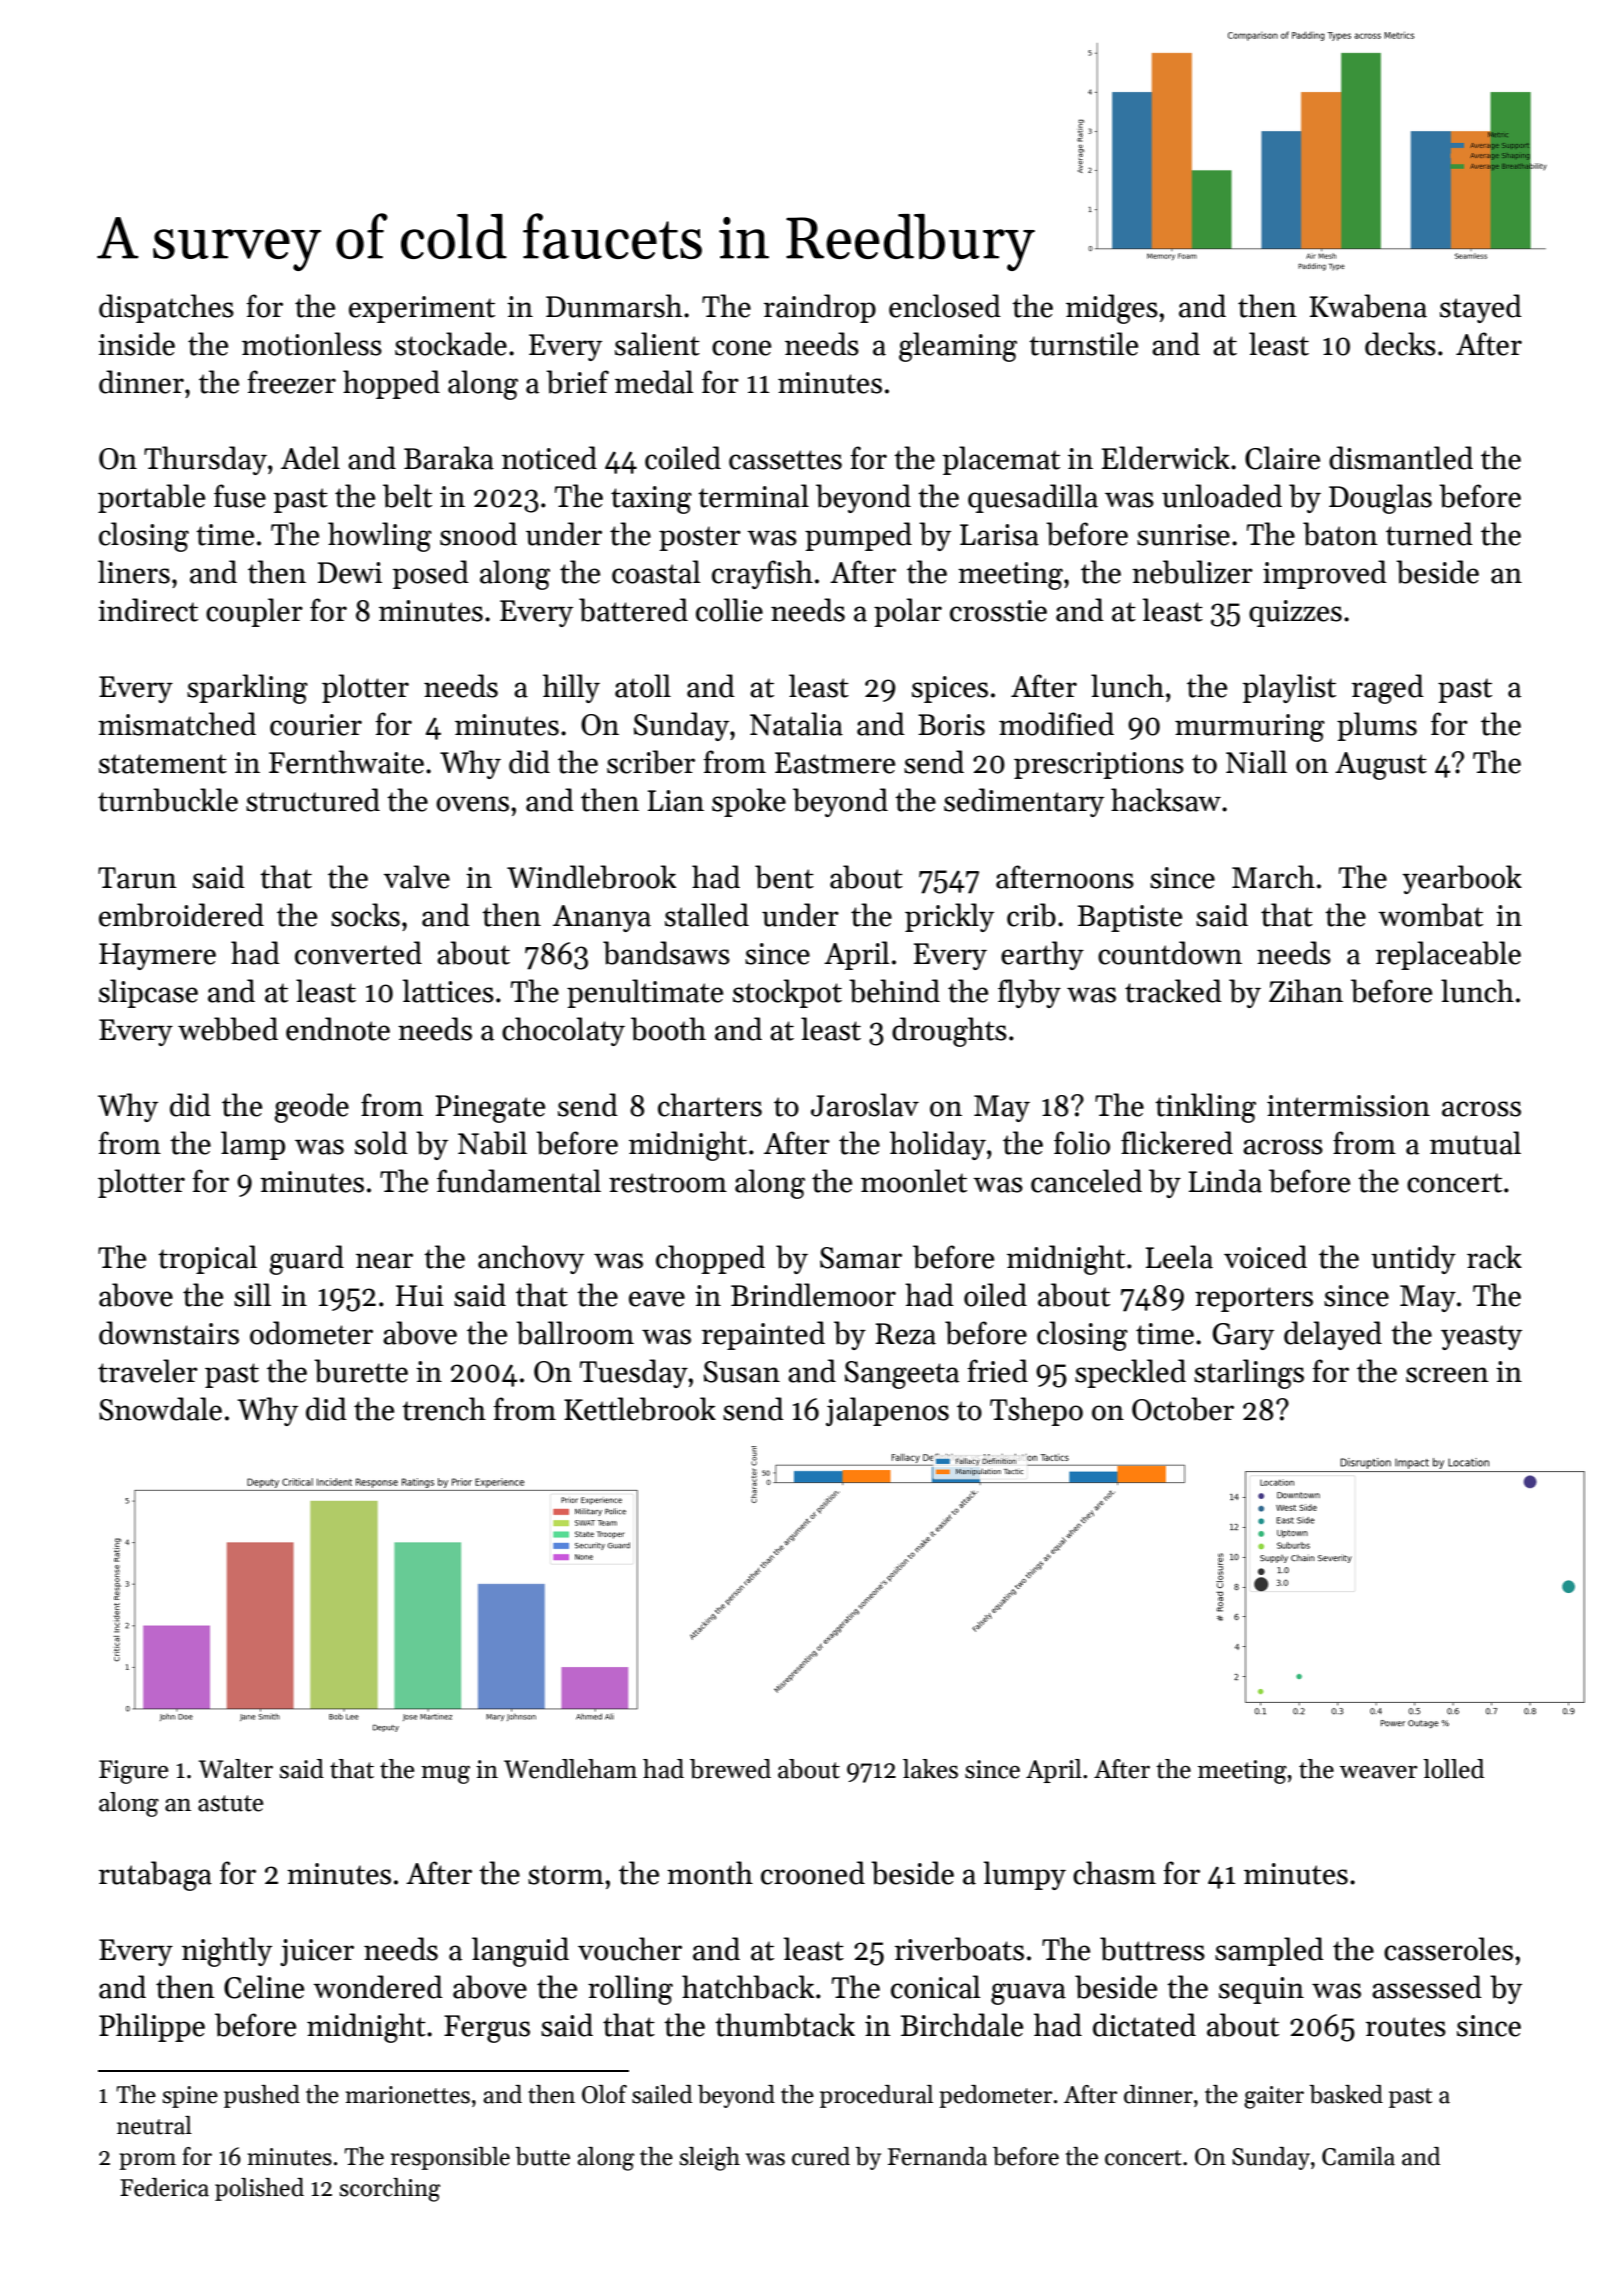 The height and width of the screenshot is (2292, 1620). Describe the element at coordinates (1481, 308) in the screenshot. I see `stayed` at that location.
